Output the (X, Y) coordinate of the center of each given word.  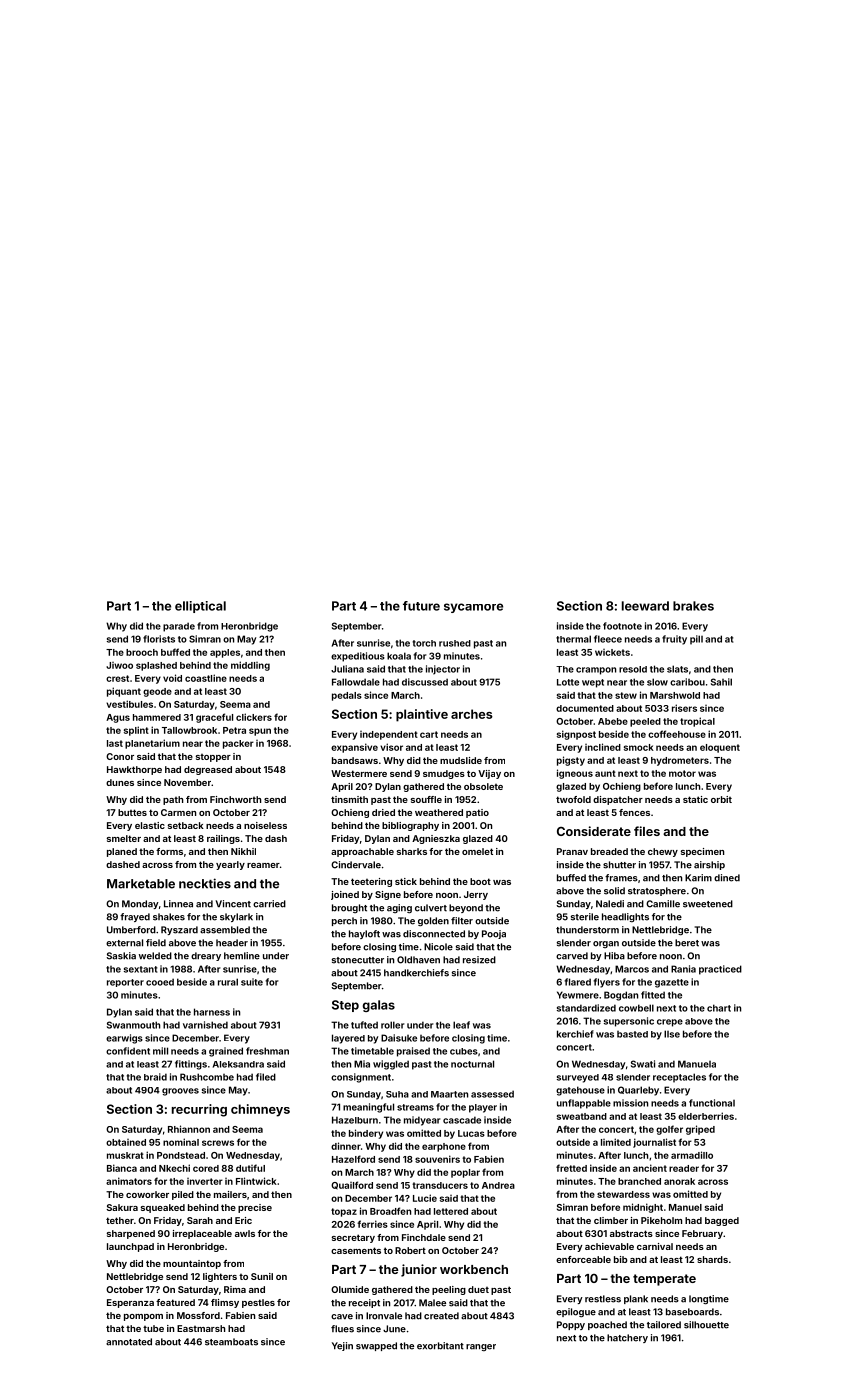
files (647, 831)
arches (472, 714)
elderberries (706, 1116)
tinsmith (349, 799)
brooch (142, 652)
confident (128, 1051)
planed (122, 852)
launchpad (130, 1247)
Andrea (498, 1185)
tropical (697, 722)
